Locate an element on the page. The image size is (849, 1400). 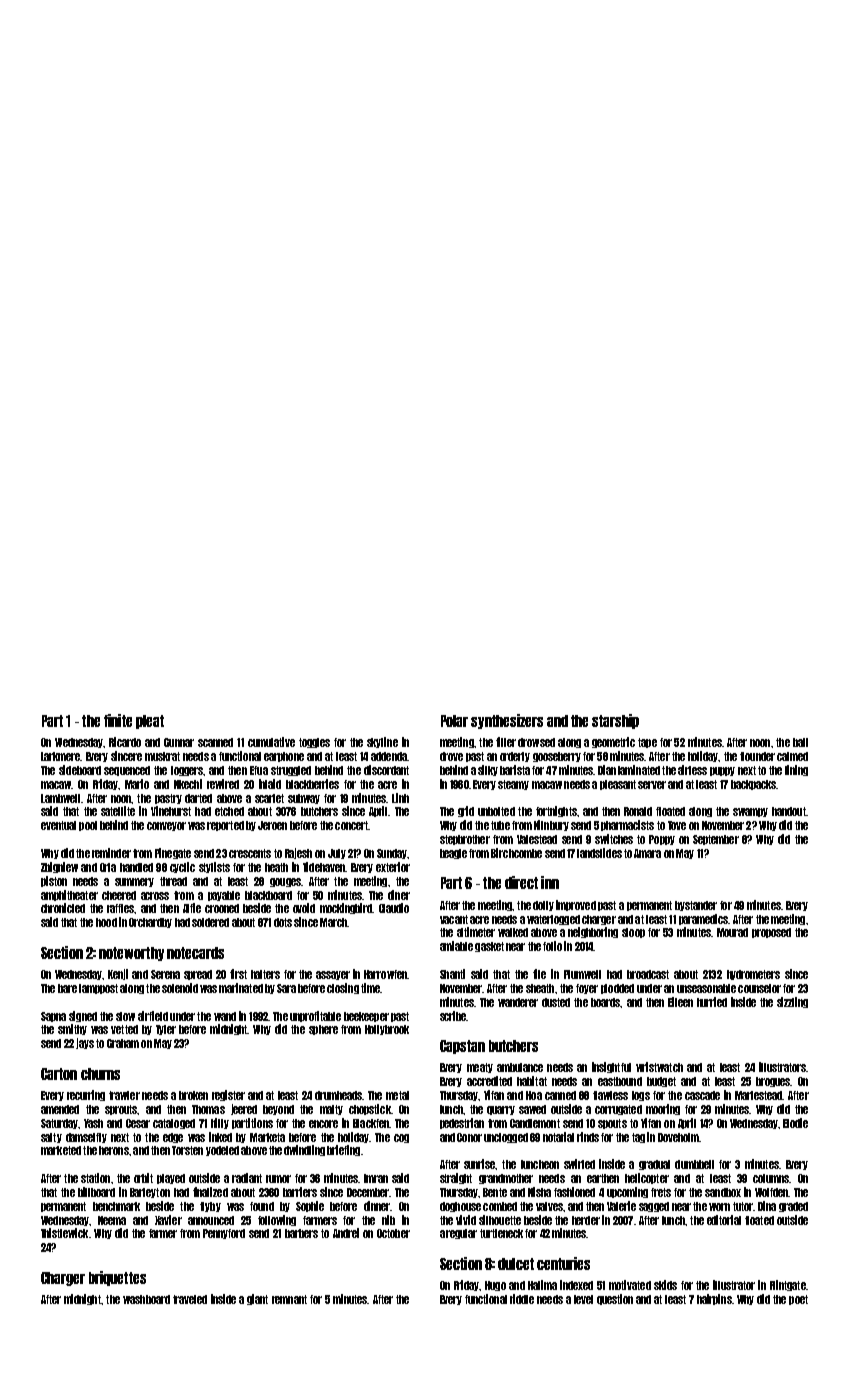
amended is located at coordinates (60, 1109).
